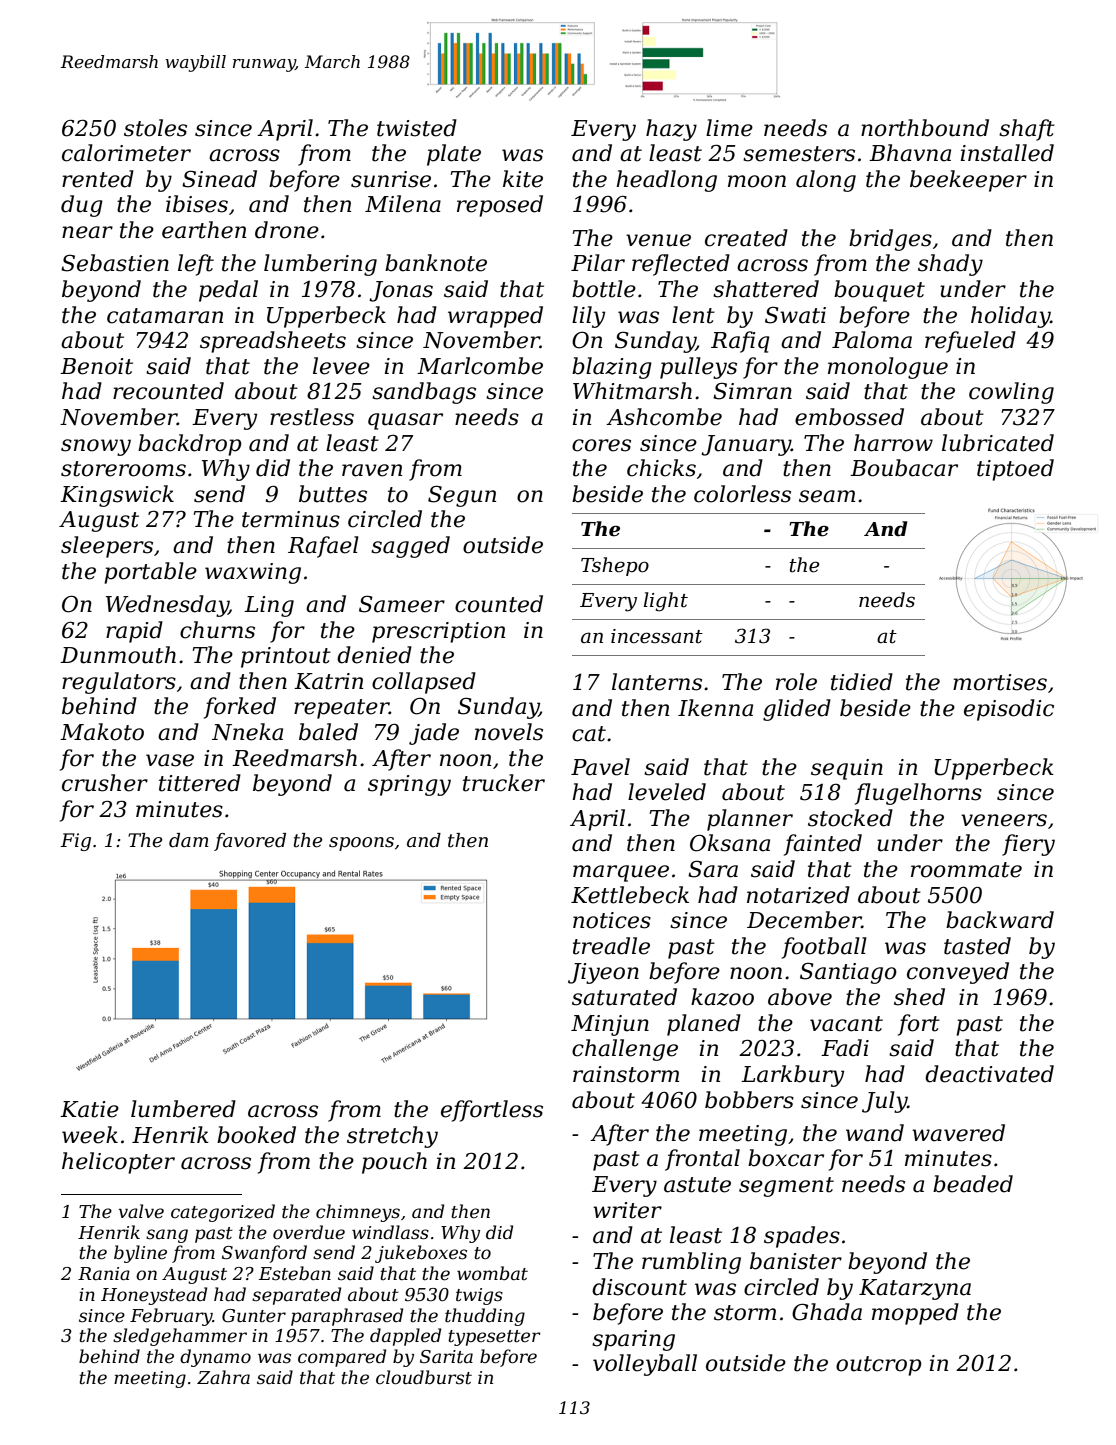 The width and height of the screenshot is (1116, 1445). I want to click on kite, so click(523, 179).
